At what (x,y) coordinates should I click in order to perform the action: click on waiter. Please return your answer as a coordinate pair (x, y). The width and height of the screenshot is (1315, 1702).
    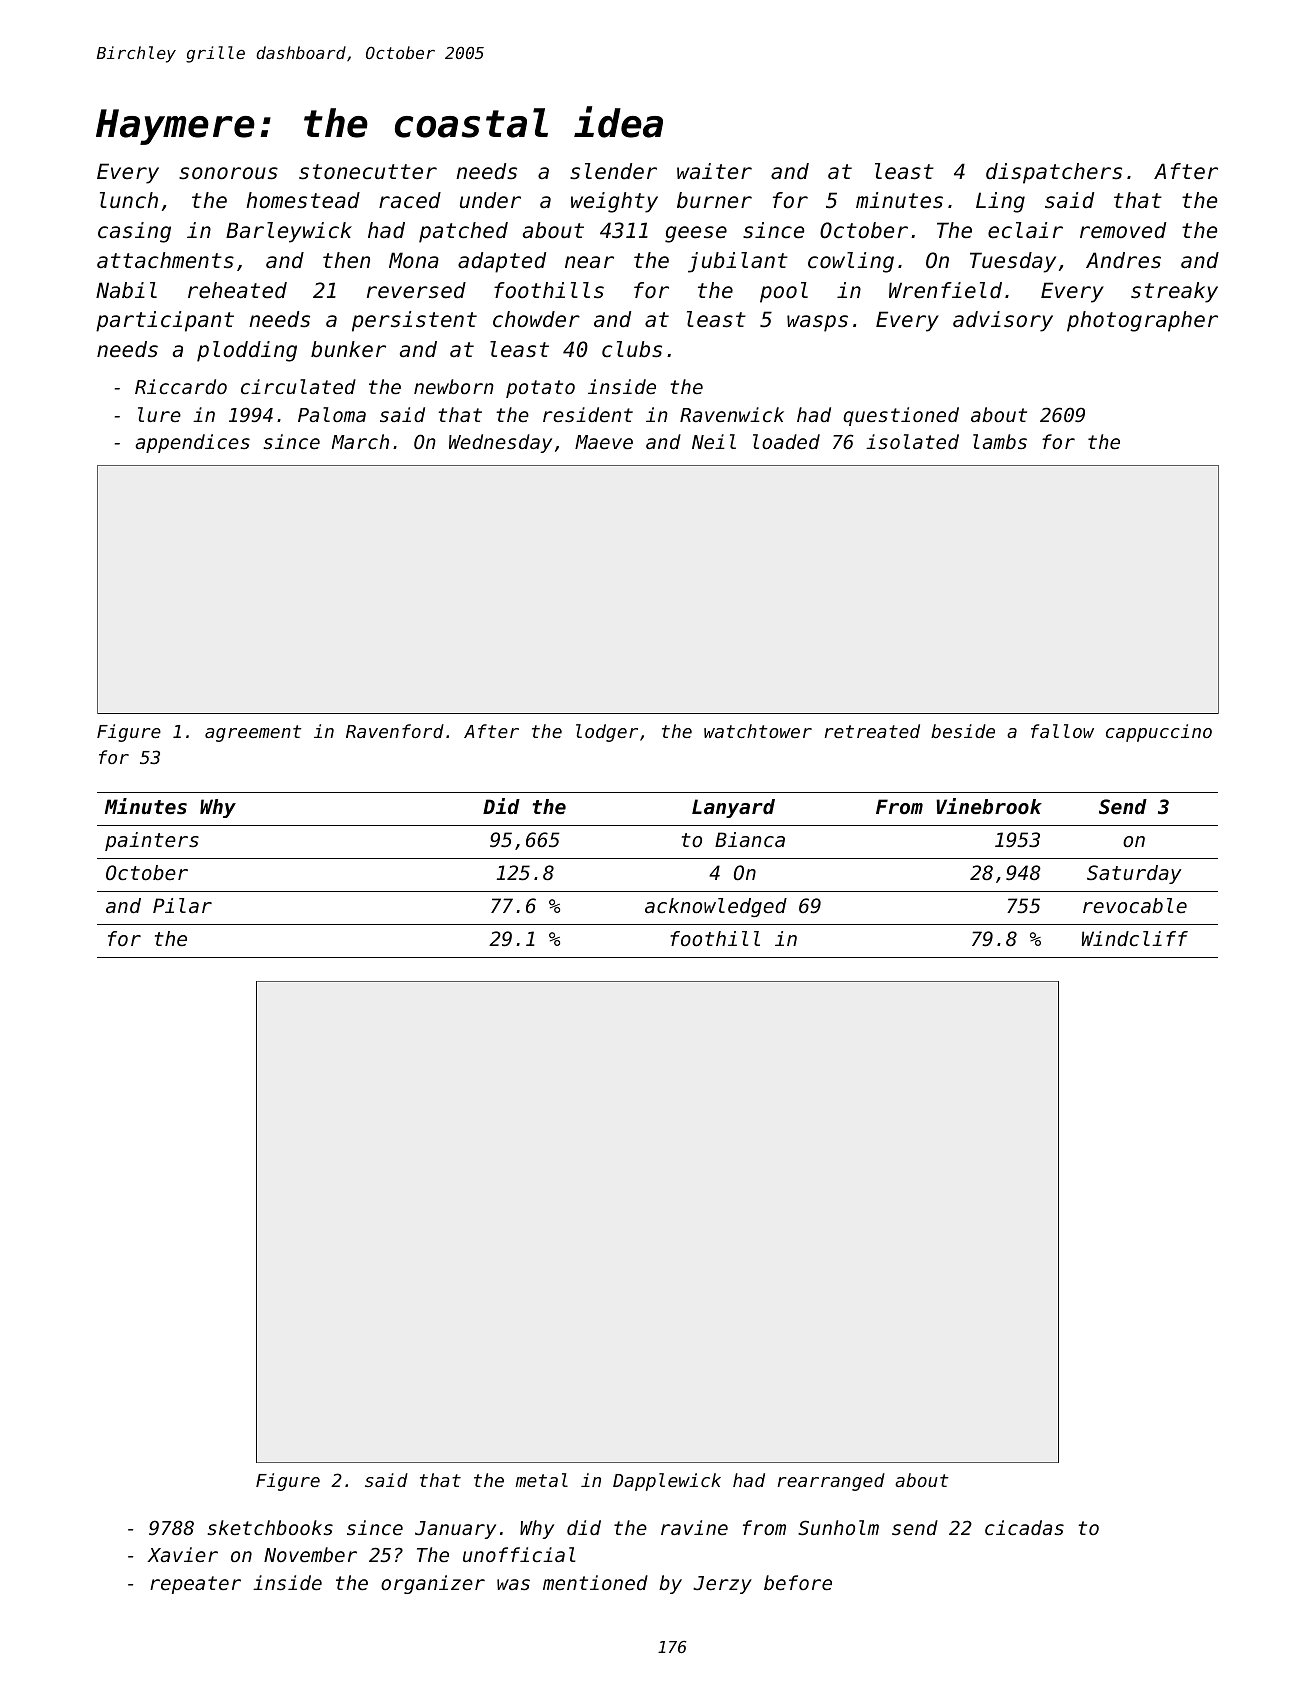
    Looking at the image, I should click on (714, 171).
